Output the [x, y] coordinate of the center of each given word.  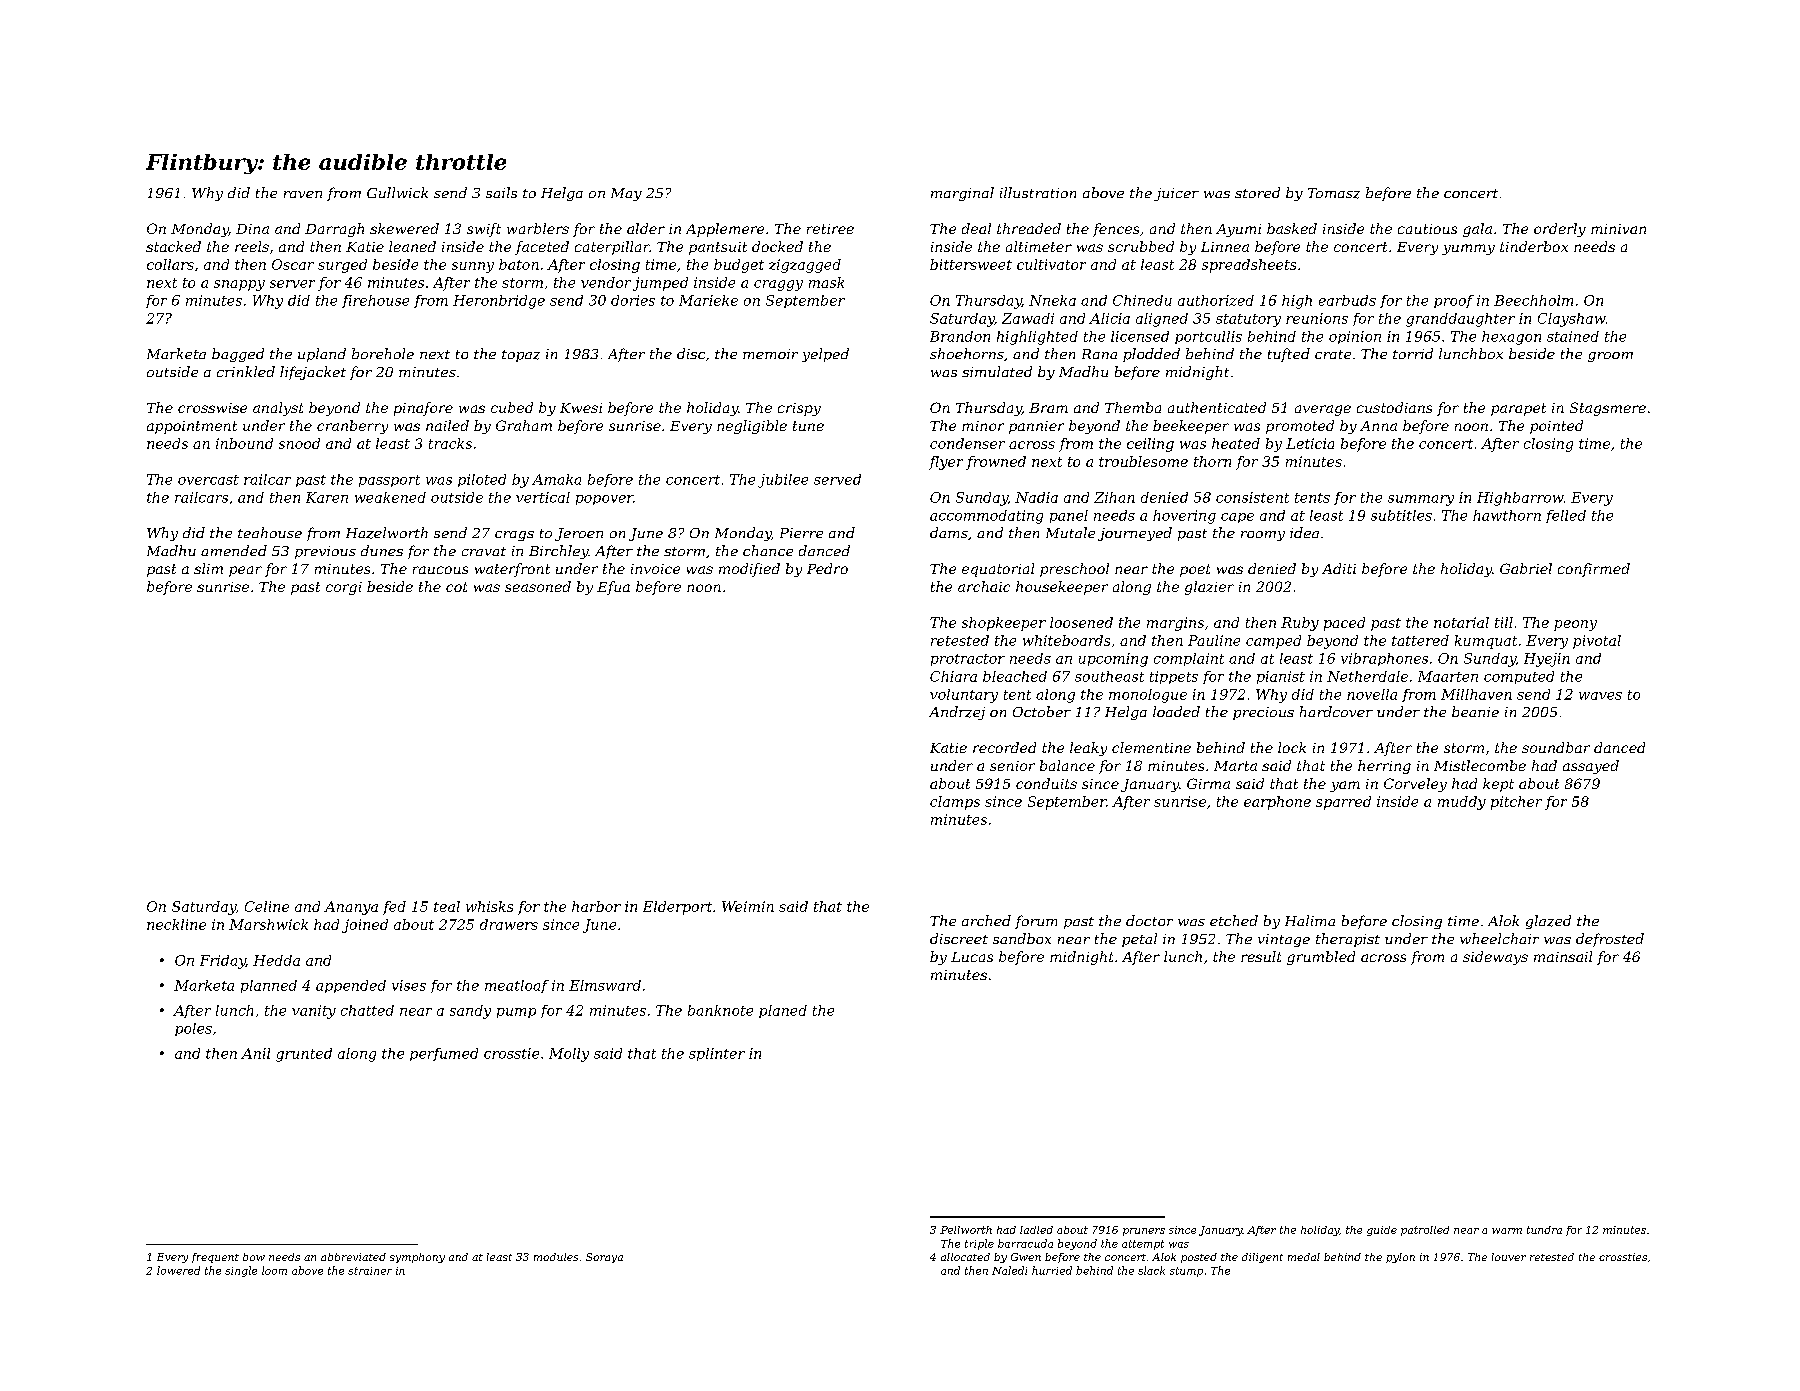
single [241, 1271]
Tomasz [1334, 193]
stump [1186, 1272]
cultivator [1051, 264]
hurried [1052, 1270]
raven [303, 194]
